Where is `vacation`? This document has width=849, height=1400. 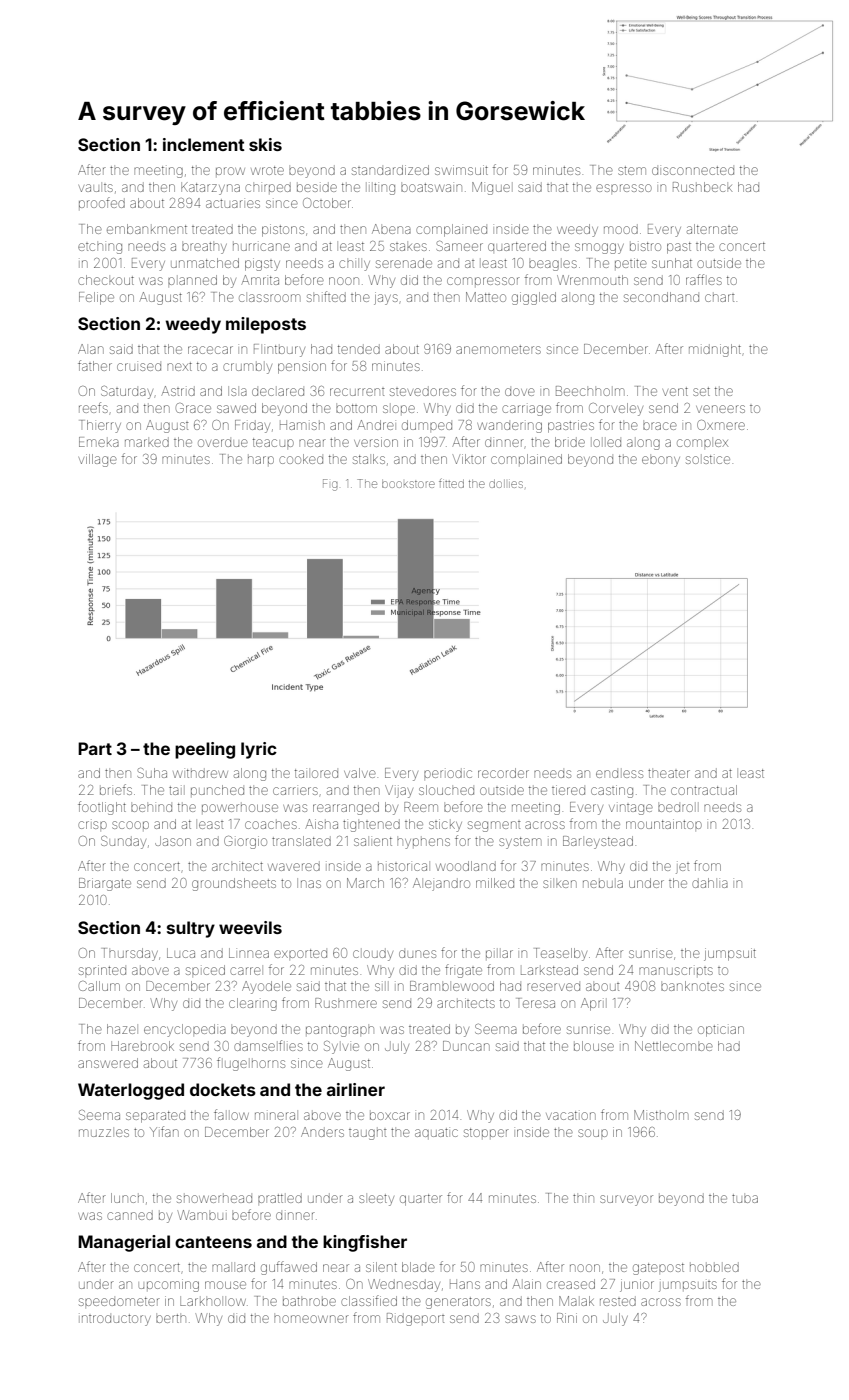 vacation is located at coordinates (571, 1115).
